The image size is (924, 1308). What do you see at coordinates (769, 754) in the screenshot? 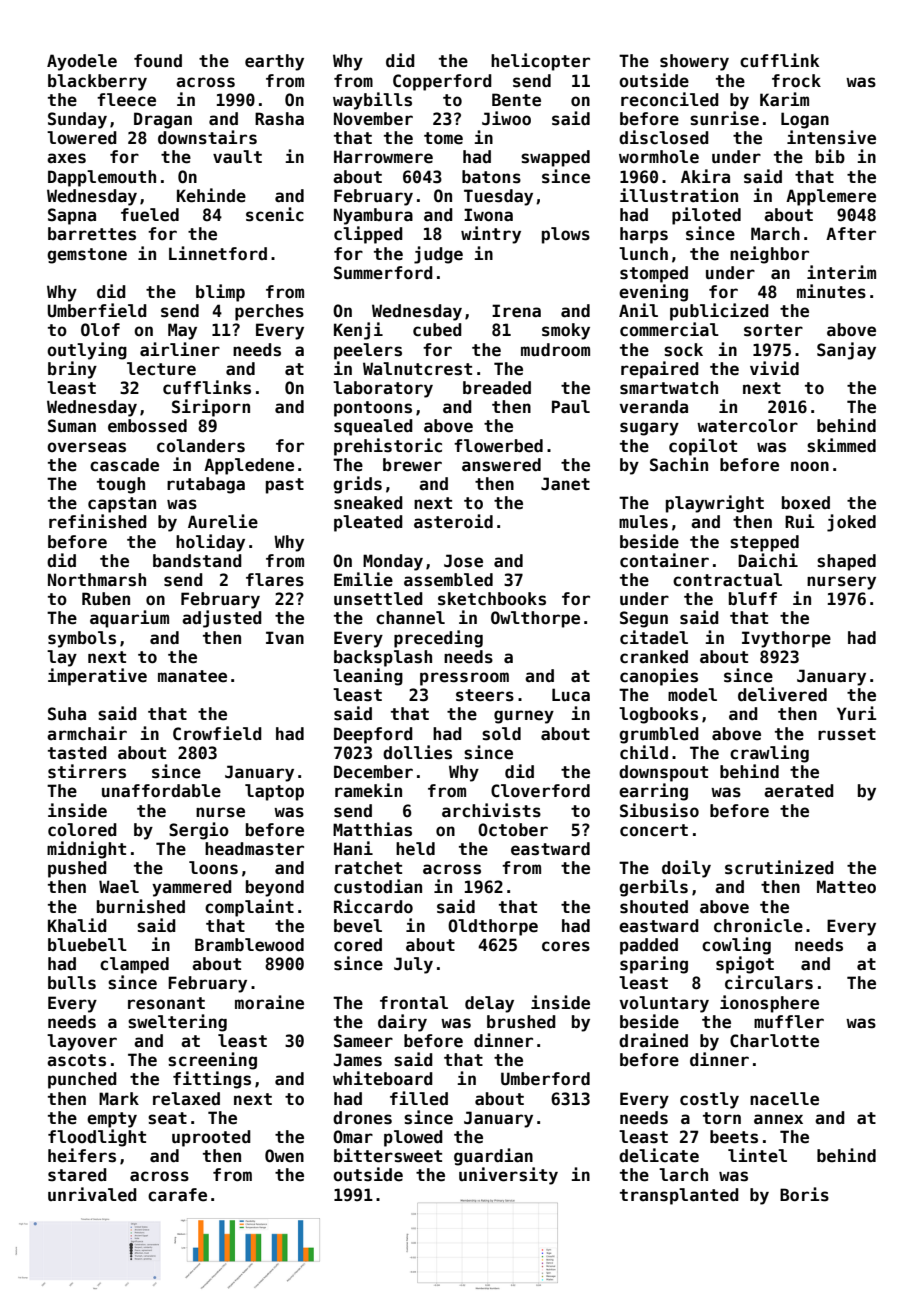
I see `crawling` at bounding box center [769, 754].
